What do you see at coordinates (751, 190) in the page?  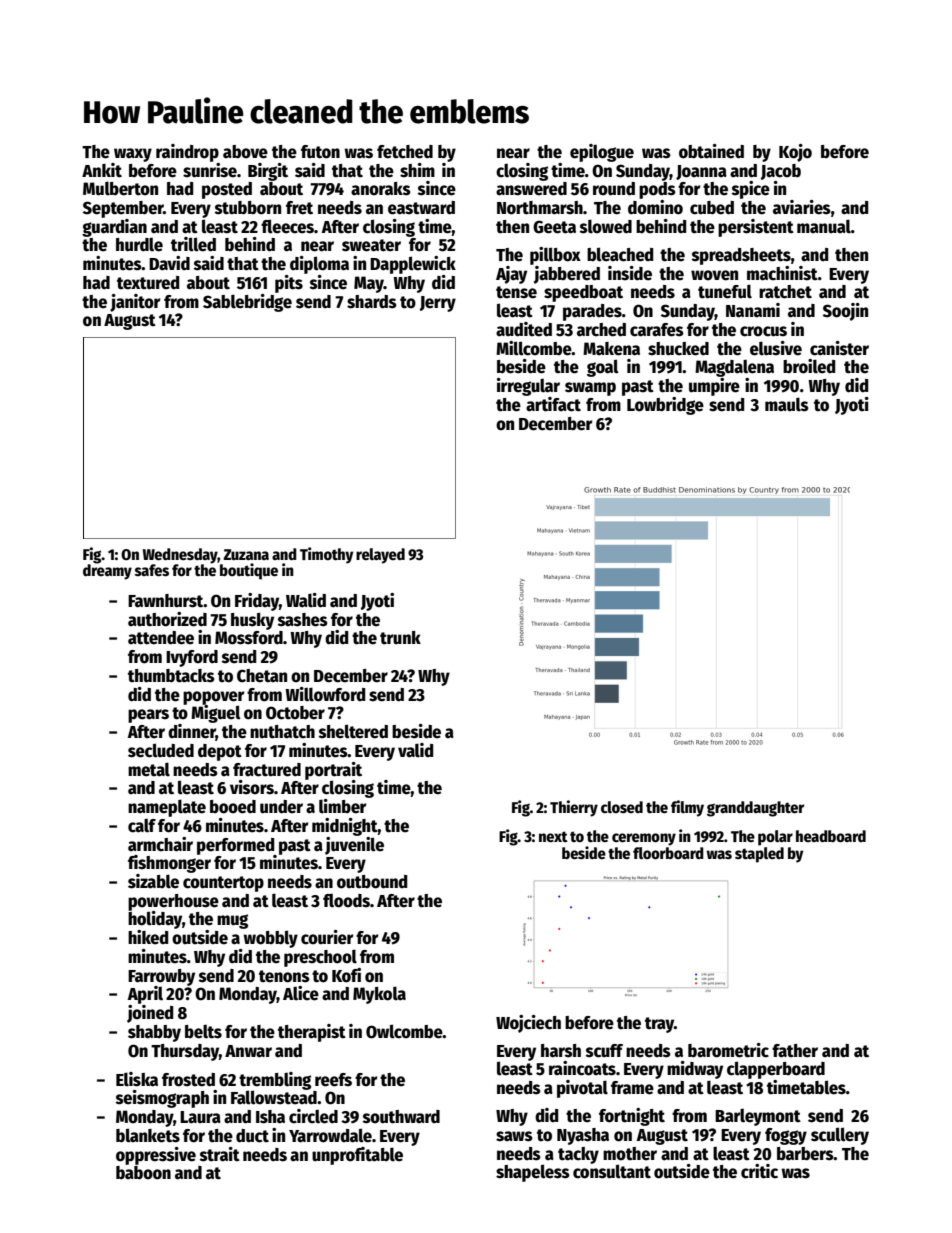 I see `spice` at bounding box center [751, 190].
